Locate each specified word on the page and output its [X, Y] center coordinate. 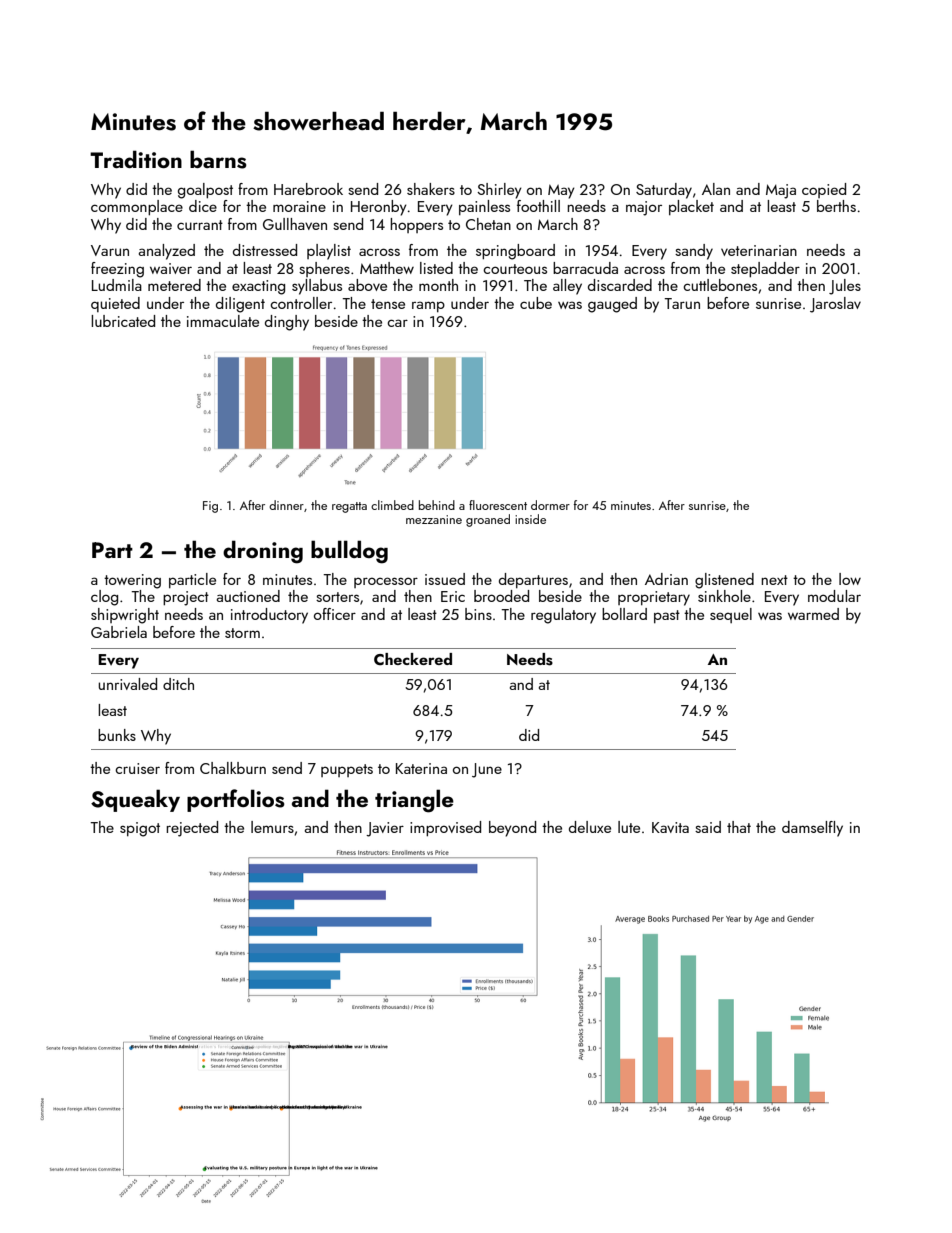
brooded [501, 596]
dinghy [287, 323]
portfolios [236, 800]
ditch [178, 684]
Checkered [413, 659]
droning [263, 552]
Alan [716, 189]
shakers [431, 189]
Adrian [666, 579]
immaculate [223, 321]
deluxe [590, 827]
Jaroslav [835, 305]
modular [834, 596]
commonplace [137, 207]
